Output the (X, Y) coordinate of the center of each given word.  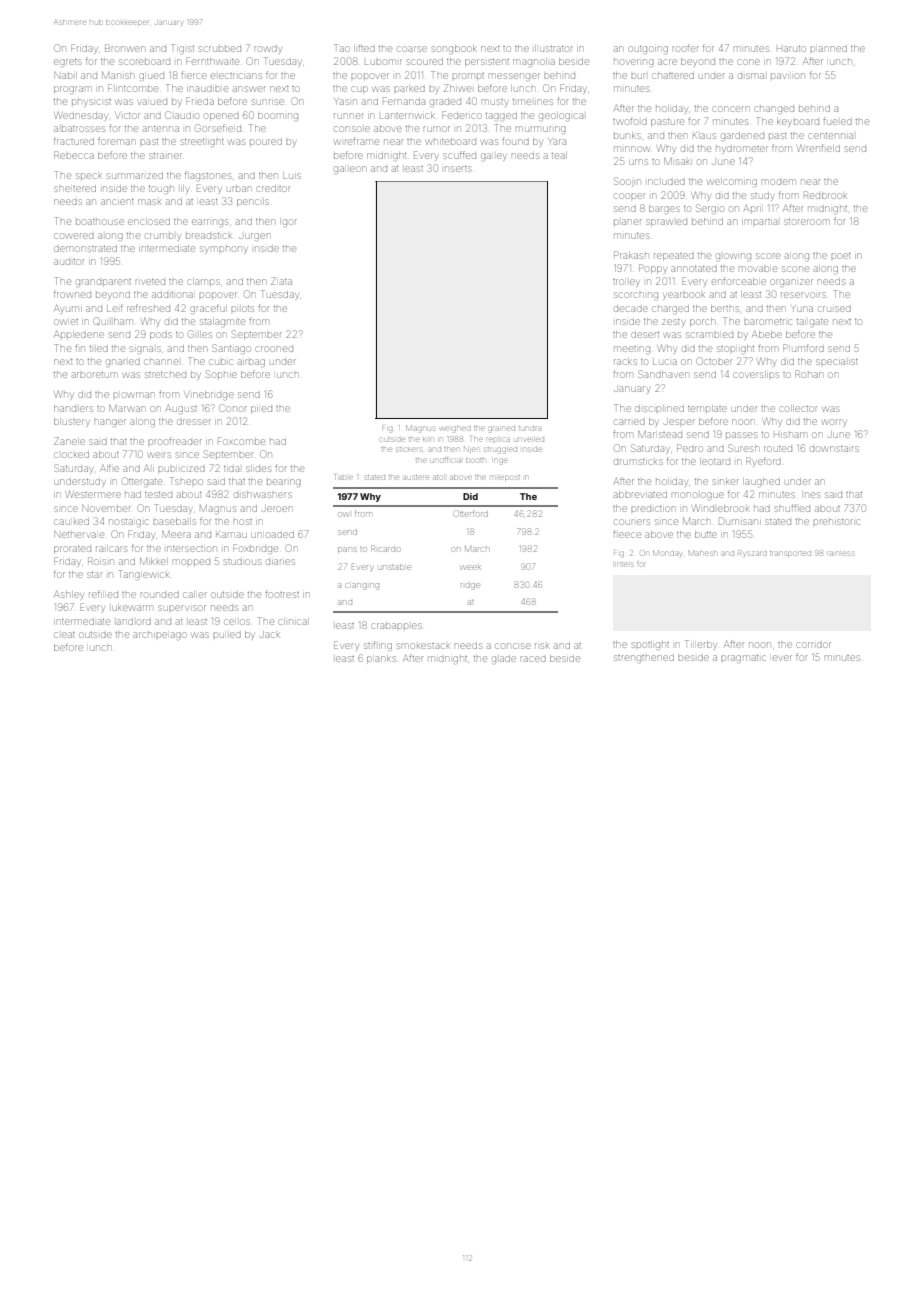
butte (706, 534)
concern (731, 109)
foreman (116, 141)
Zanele (69, 441)
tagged (501, 116)
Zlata (281, 281)
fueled (837, 121)
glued (151, 76)
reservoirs (803, 295)
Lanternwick (407, 115)
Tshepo (186, 481)
